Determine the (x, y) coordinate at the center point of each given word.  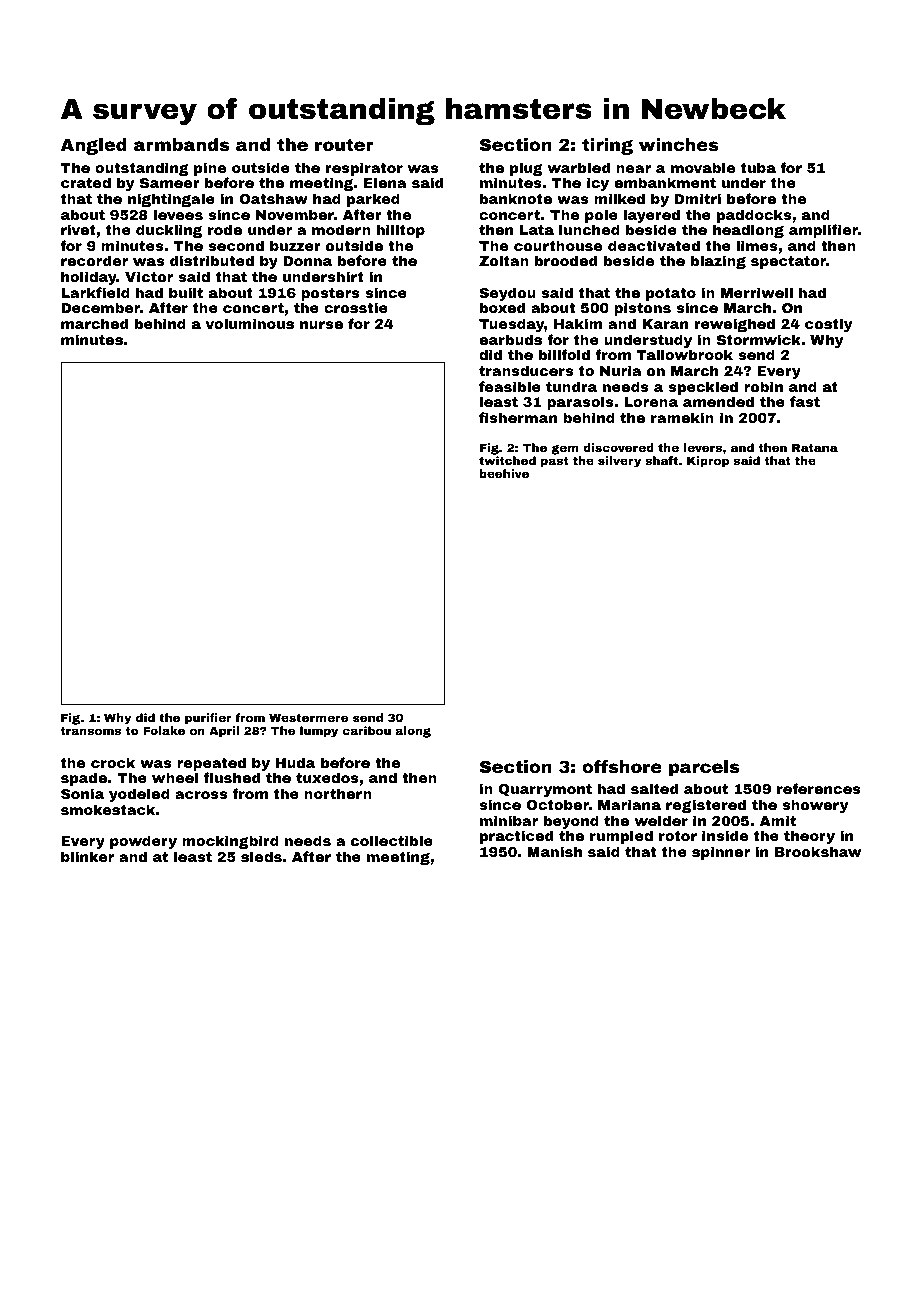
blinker (87, 856)
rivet (78, 229)
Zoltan (504, 260)
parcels (704, 768)
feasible (510, 386)
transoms (91, 731)
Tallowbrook (685, 354)
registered (706, 806)
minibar (509, 820)
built (186, 292)
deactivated (654, 245)
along (413, 732)
